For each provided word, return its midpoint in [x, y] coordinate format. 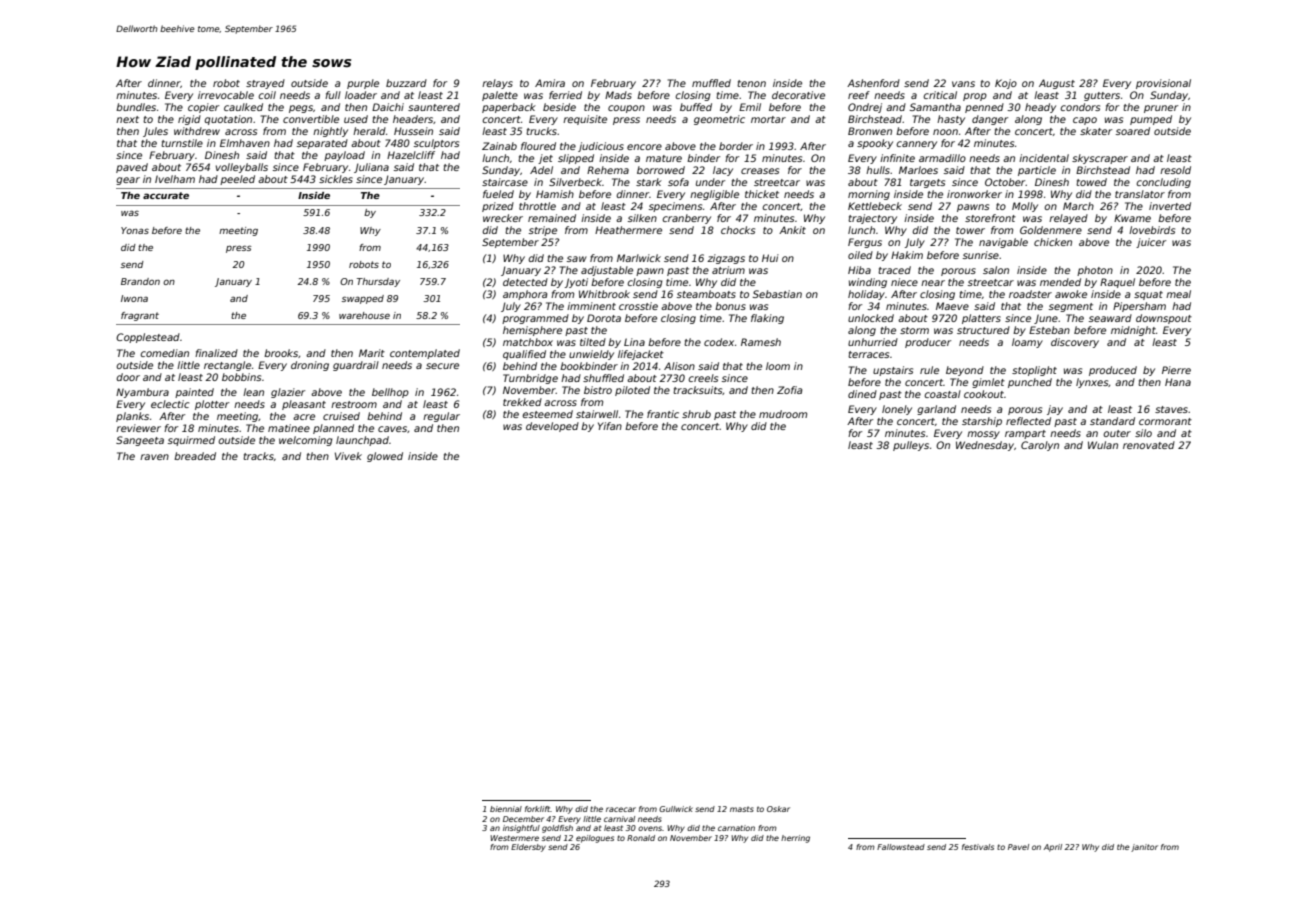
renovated [1149, 445]
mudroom [783, 414]
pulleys [911, 446]
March [1078, 206]
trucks [541, 131]
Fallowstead [901, 847]
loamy [1027, 343]
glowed [385, 457]
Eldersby [528, 848]
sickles [336, 179]
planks [132, 417]
